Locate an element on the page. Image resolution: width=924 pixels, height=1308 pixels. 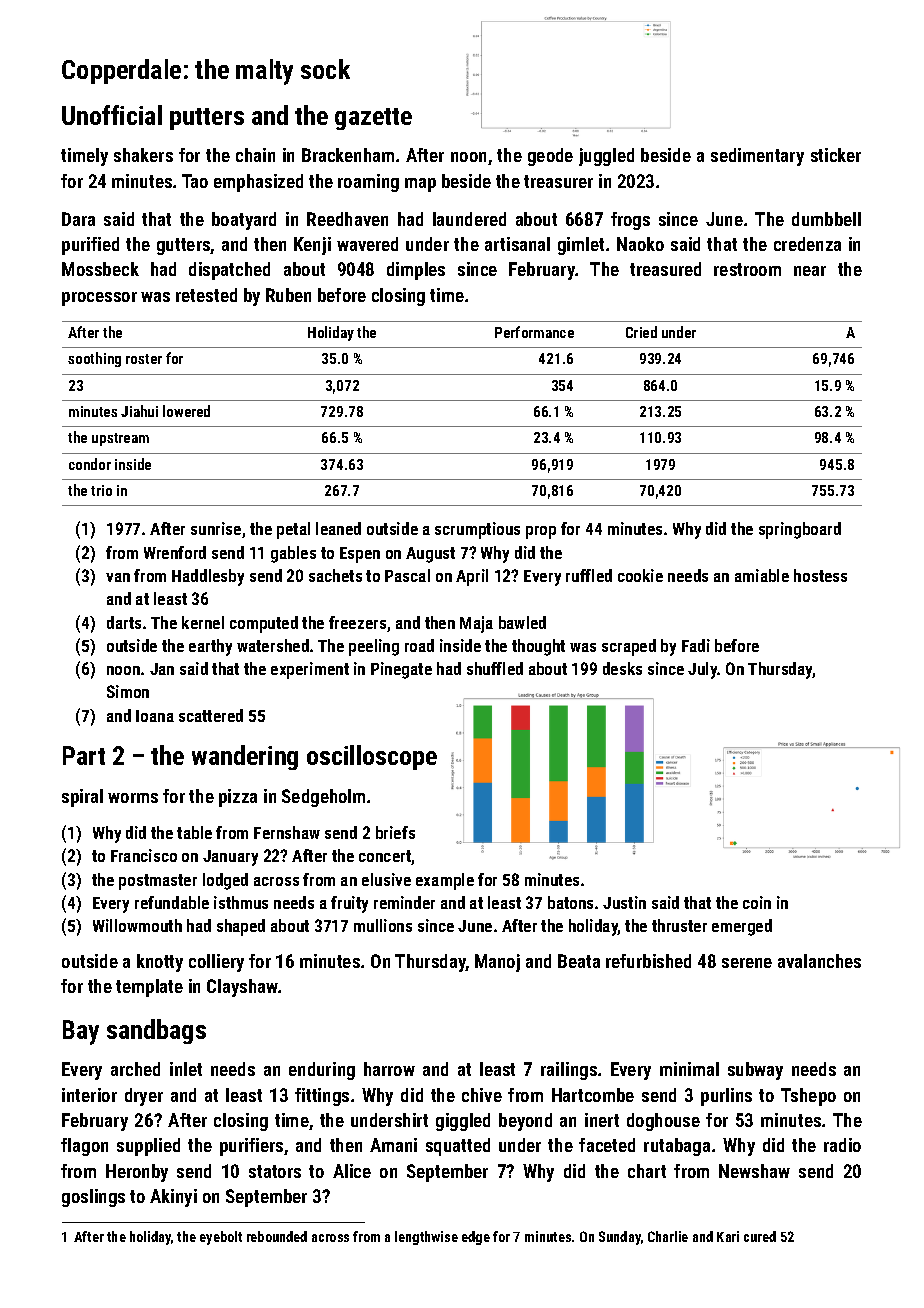
scrumptious is located at coordinates (477, 530).
